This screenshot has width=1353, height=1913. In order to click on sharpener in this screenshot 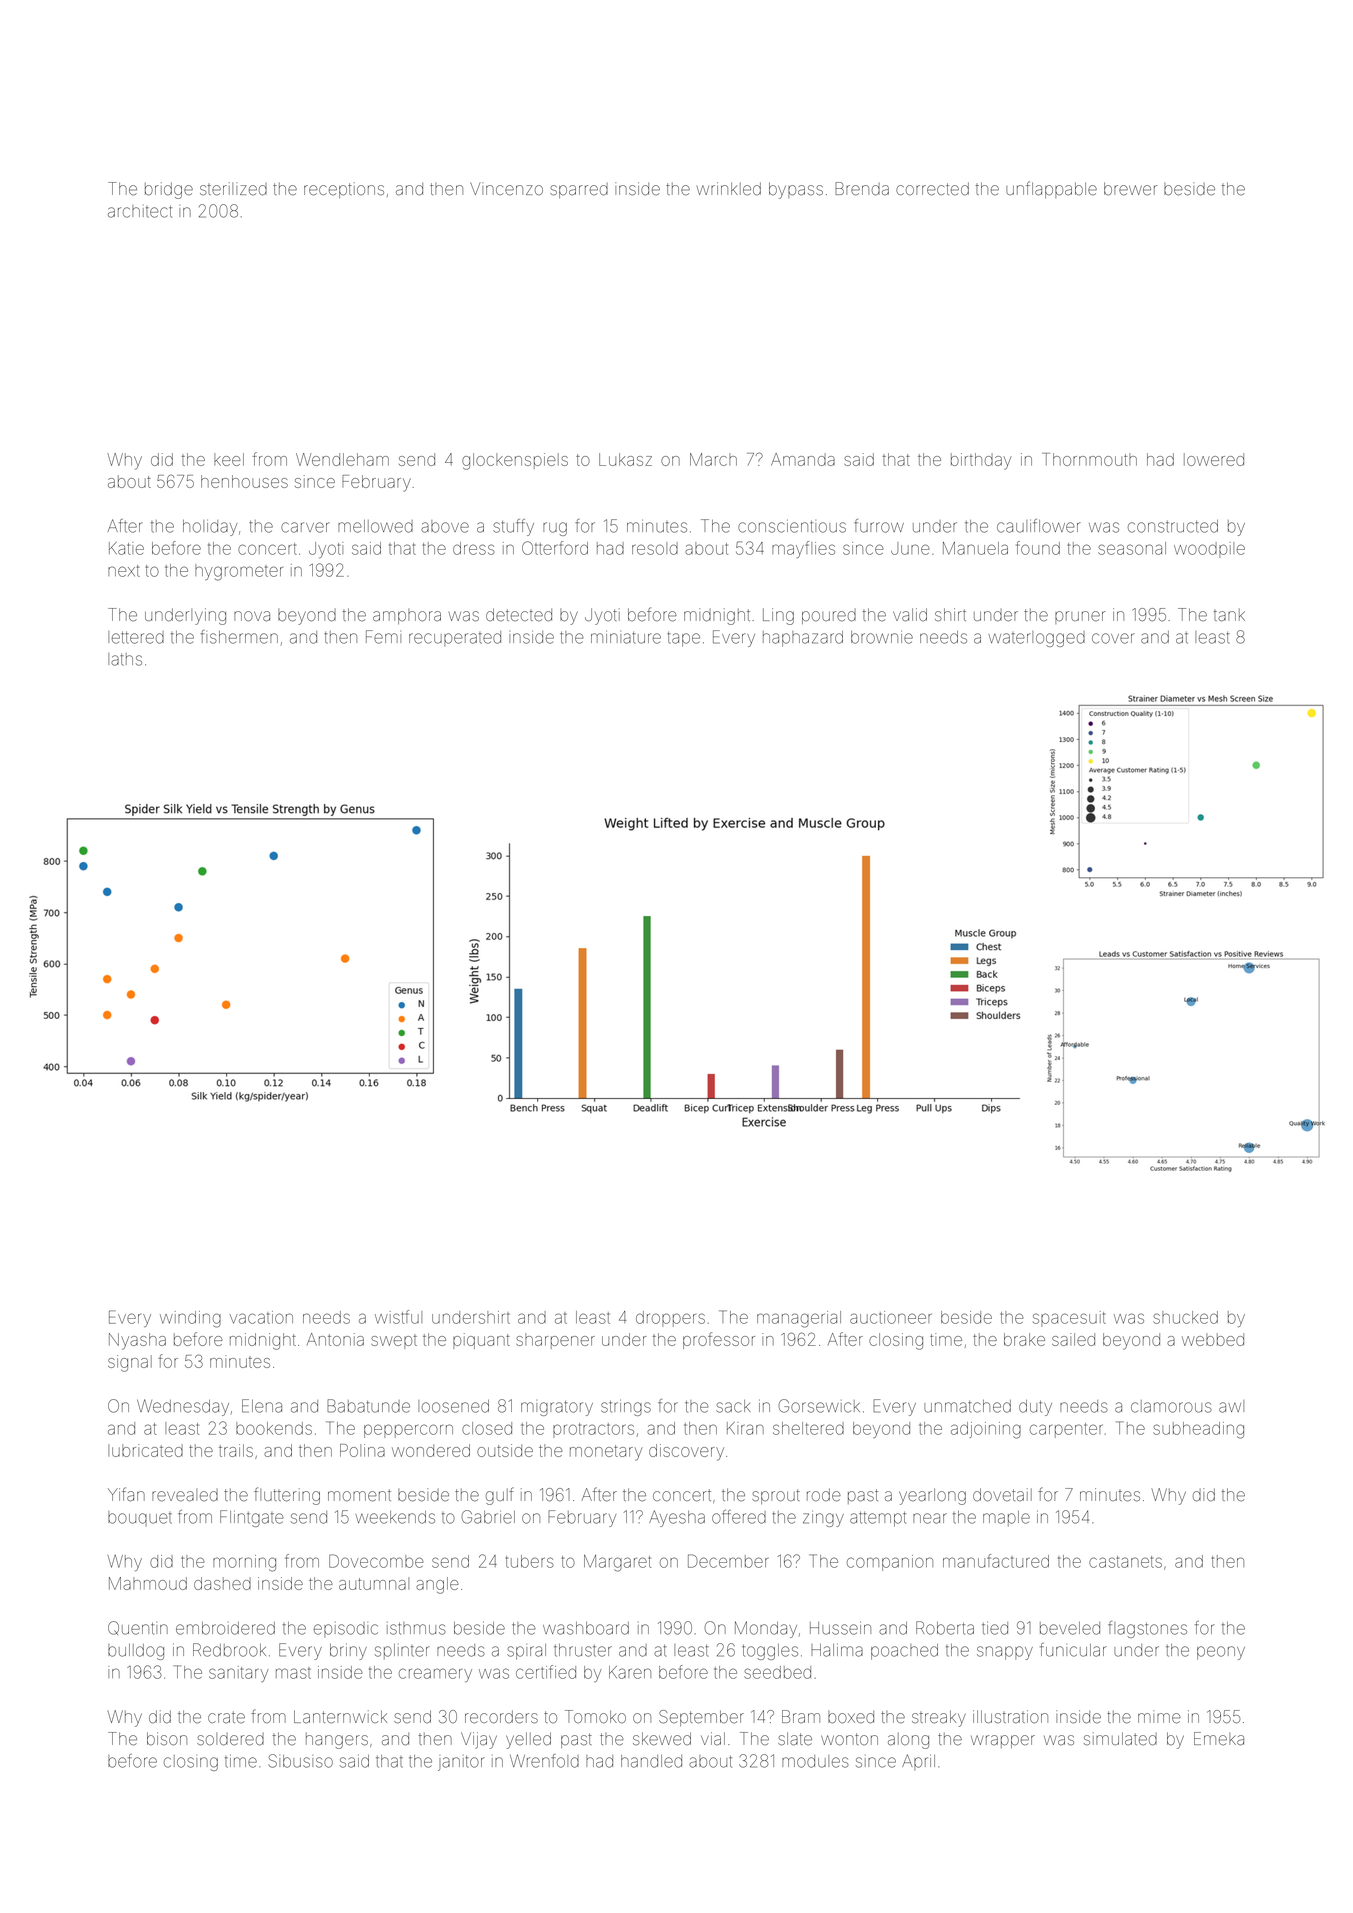, I will do `click(555, 1341)`.
